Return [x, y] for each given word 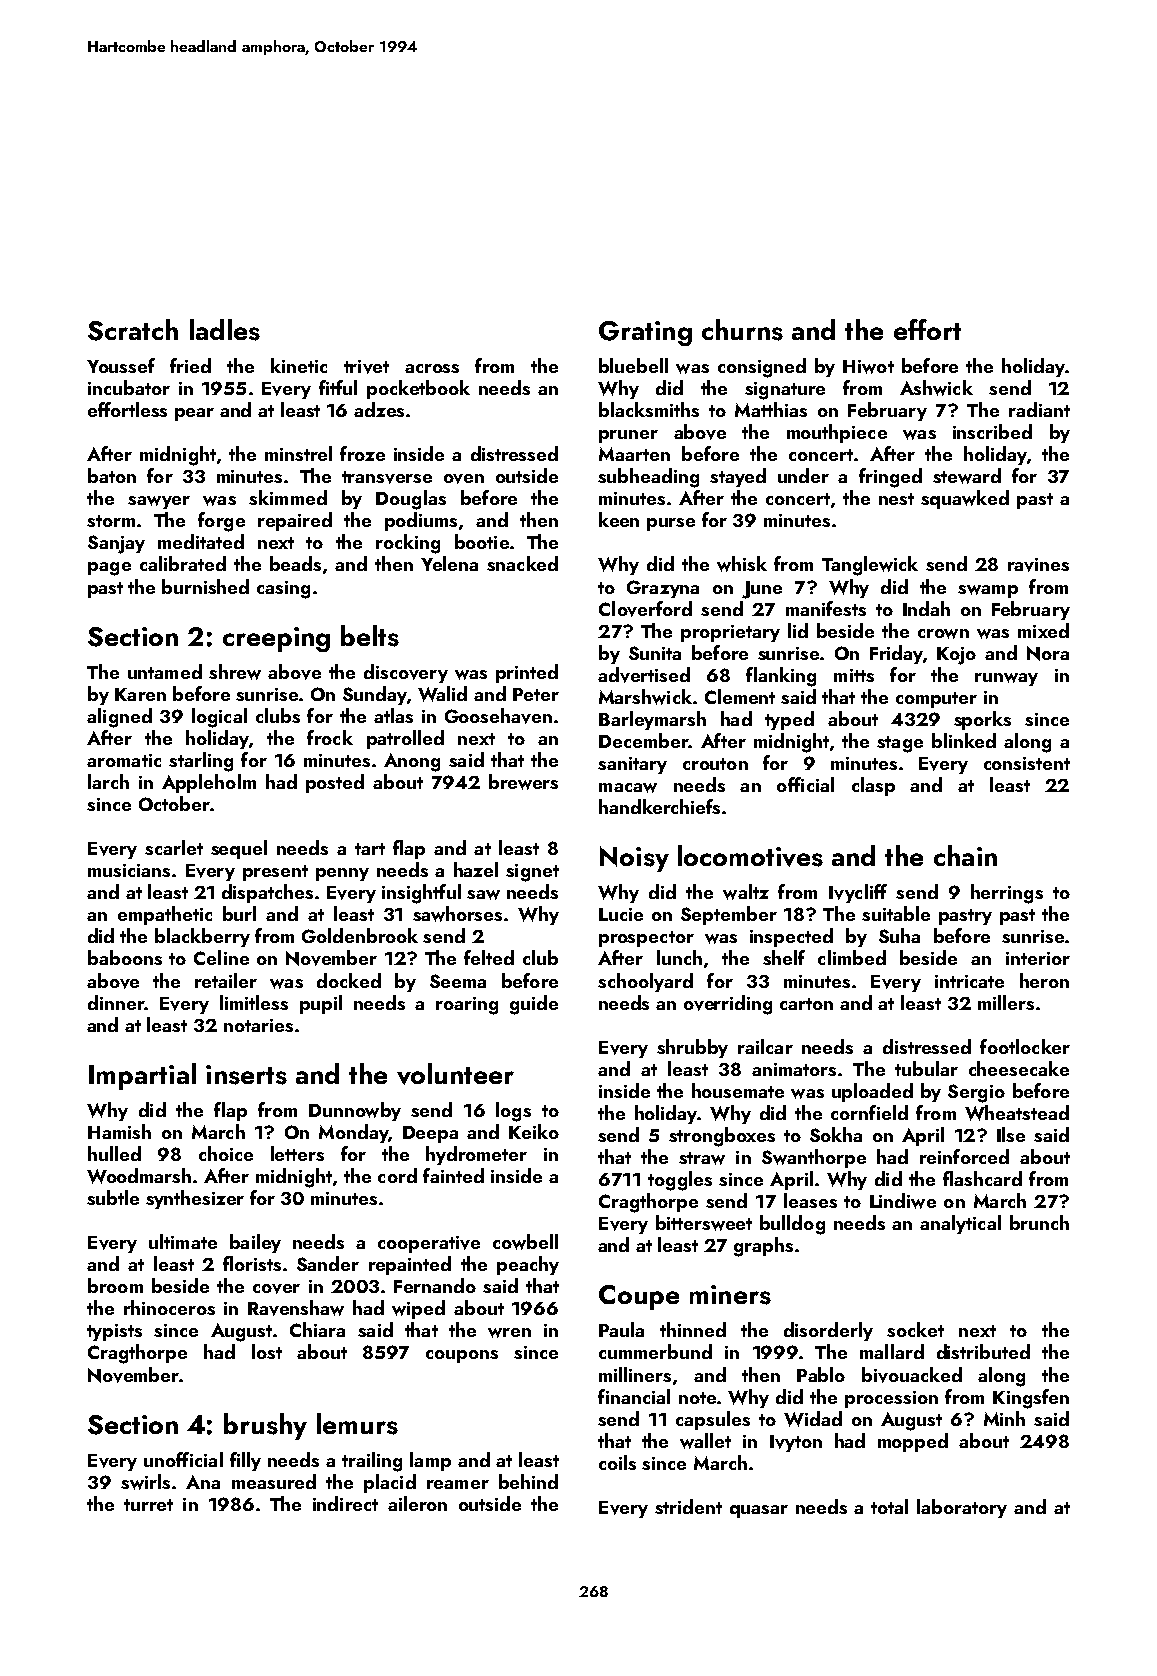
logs [513, 1112]
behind [528, 1481]
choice [226, 1153]
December [644, 740]
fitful [338, 387]
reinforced [964, 1156]
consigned [762, 368]
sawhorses [457, 914]
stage [900, 744]
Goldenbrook [360, 935]
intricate [969, 981]
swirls [145, 1482]
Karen [140, 694]
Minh [1004, 1418]
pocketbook [418, 389]
